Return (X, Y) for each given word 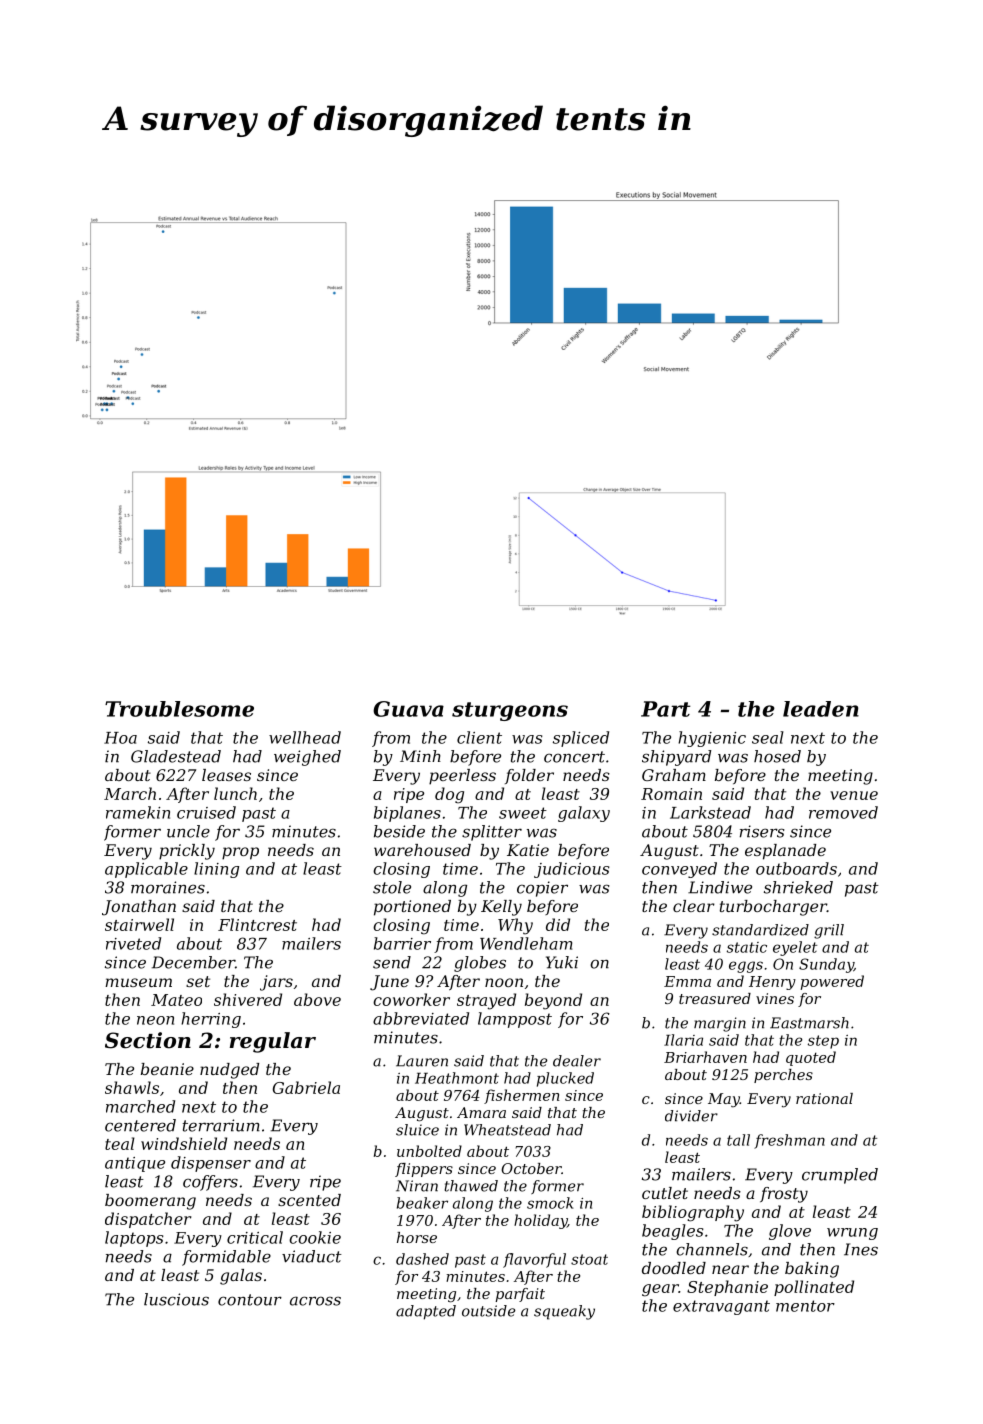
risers (762, 831)
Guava (408, 709)
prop (240, 853)
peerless (462, 777)
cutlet (665, 1193)
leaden (821, 709)
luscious (176, 1299)
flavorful (534, 1260)
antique (135, 1164)
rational (824, 1098)
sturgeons (510, 711)
